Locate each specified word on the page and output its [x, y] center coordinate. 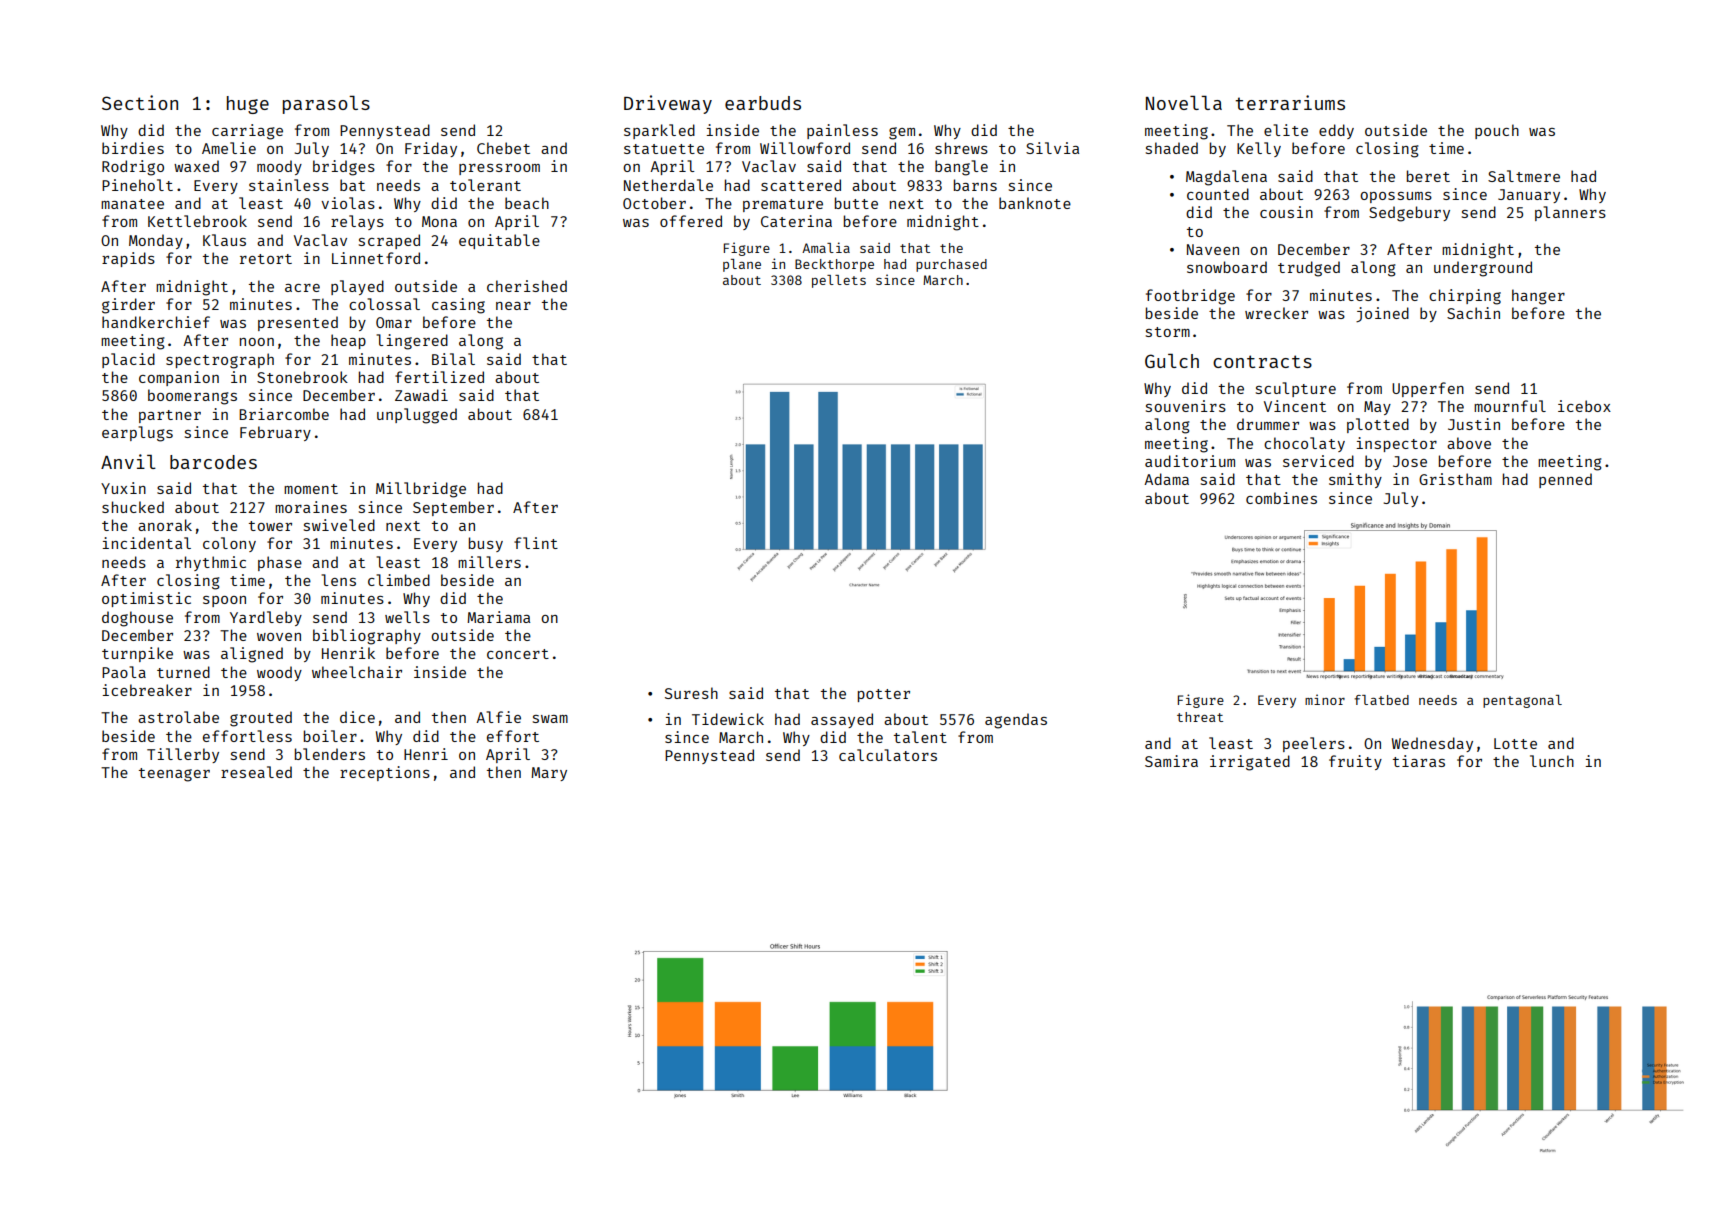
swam [550, 719]
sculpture [1296, 389]
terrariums [1290, 102]
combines [1281, 498]
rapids [128, 259]
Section [140, 102]
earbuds [763, 103]
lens [338, 580]
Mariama [498, 617]
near [513, 306]
